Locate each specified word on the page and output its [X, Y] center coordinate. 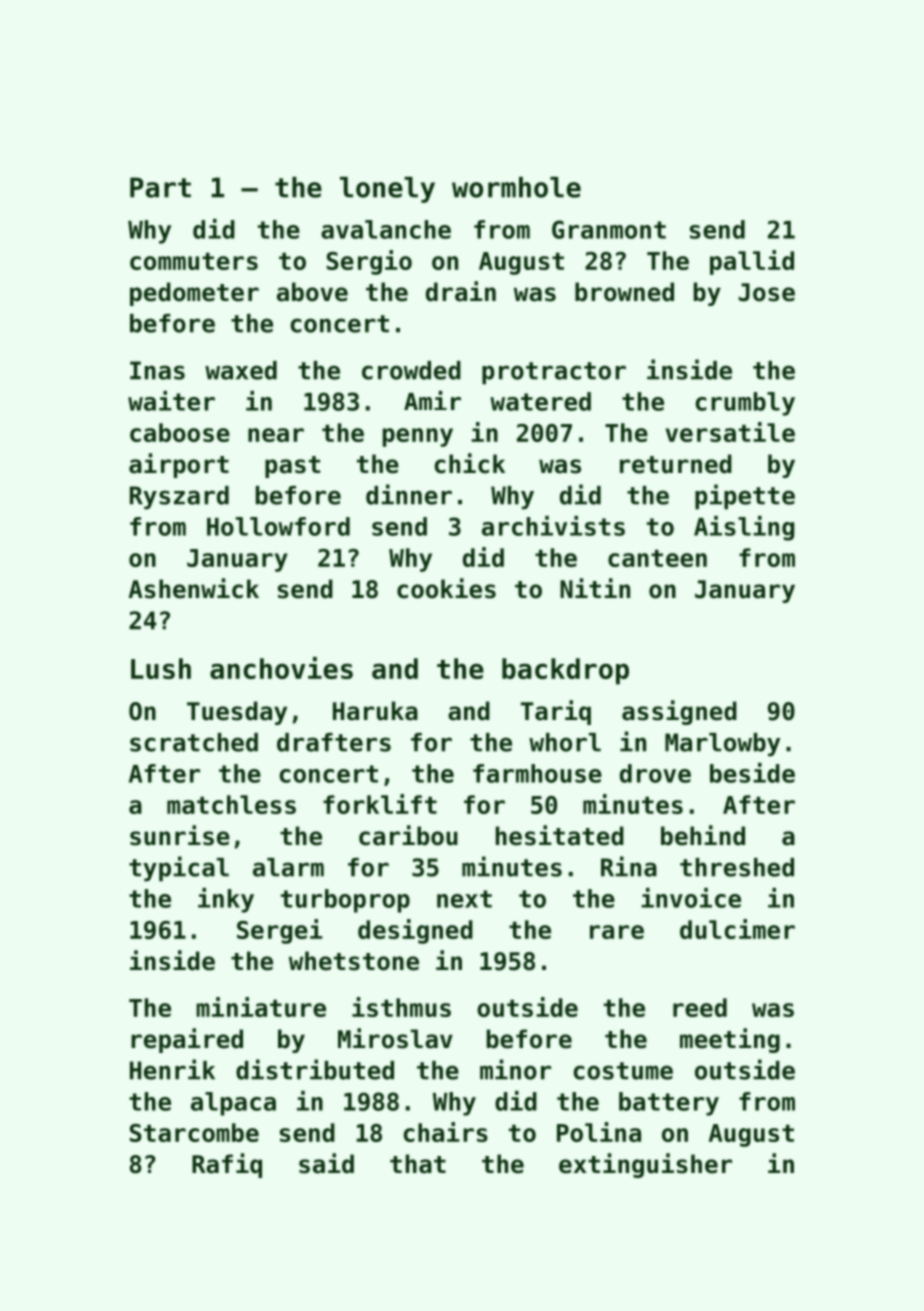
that [418, 1164]
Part [160, 187]
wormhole [516, 187]
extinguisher [645, 1165]
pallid [752, 262]
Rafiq [227, 1165]
